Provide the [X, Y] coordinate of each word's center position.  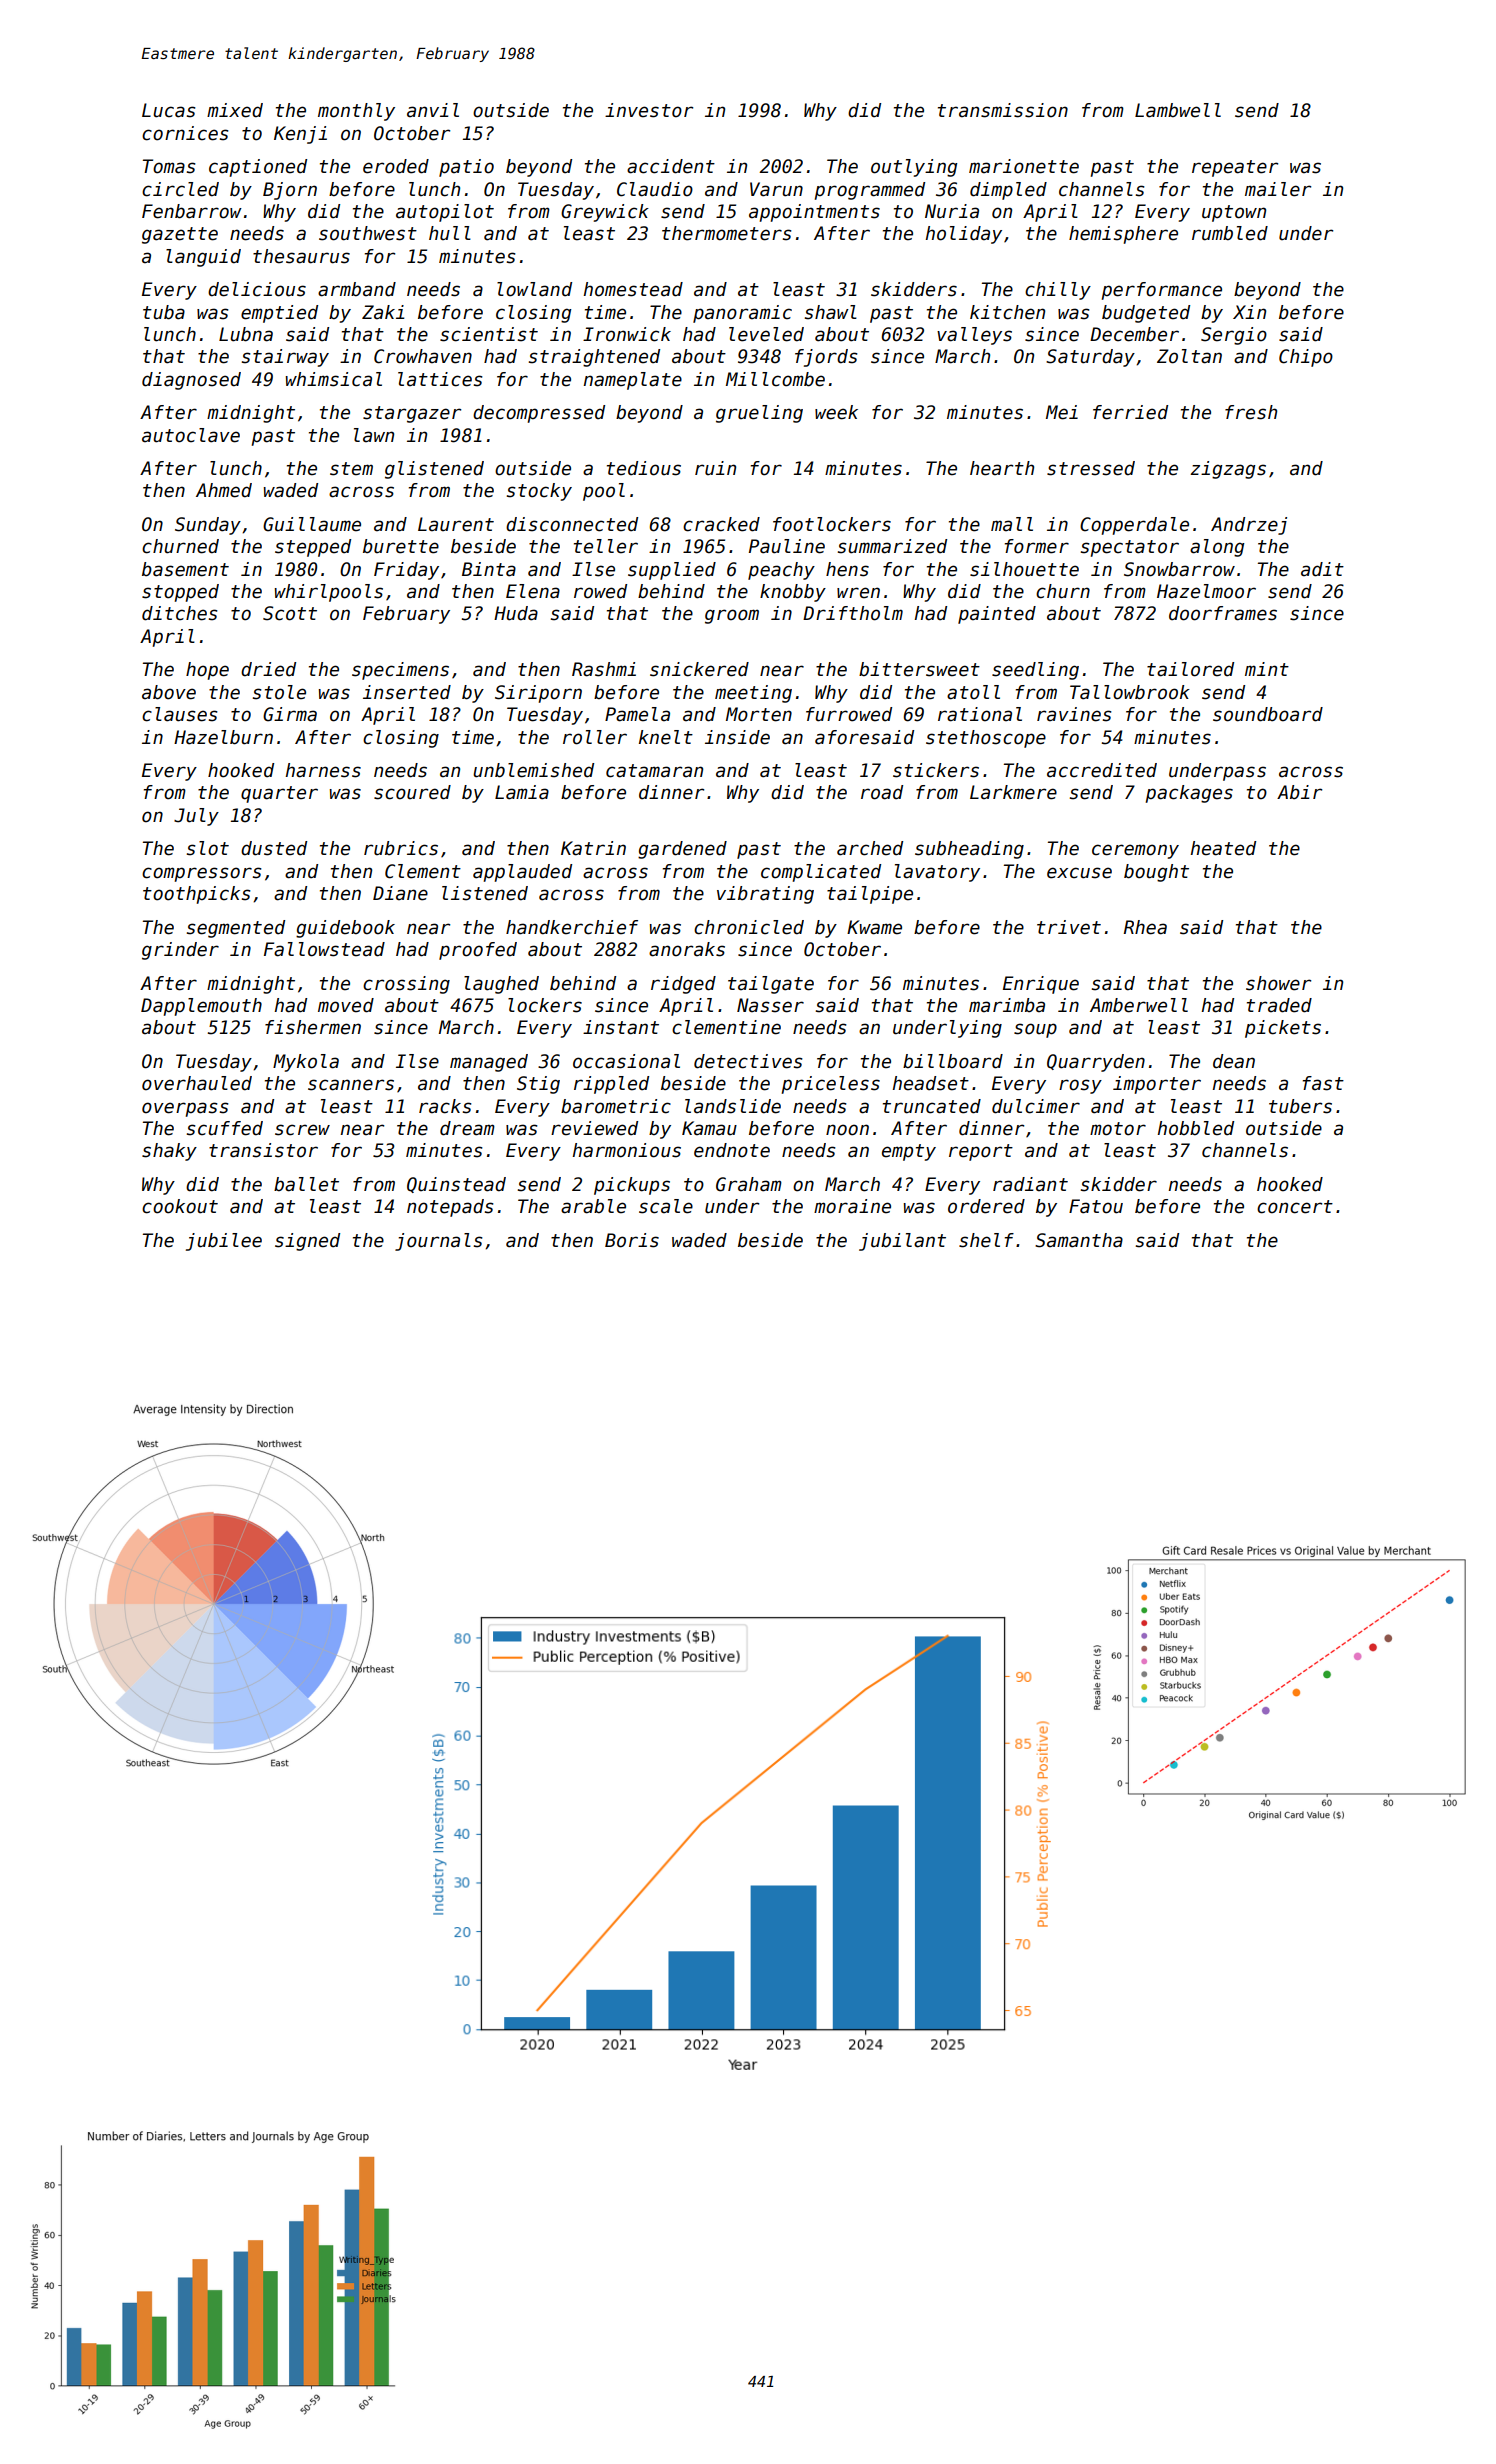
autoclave [191, 435]
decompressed [539, 414]
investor [649, 110]
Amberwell [1139, 1005]
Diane [400, 893]
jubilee [224, 1242]
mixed [235, 110]
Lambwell [1178, 110]
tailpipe [870, 895]
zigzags [1228, 470]
